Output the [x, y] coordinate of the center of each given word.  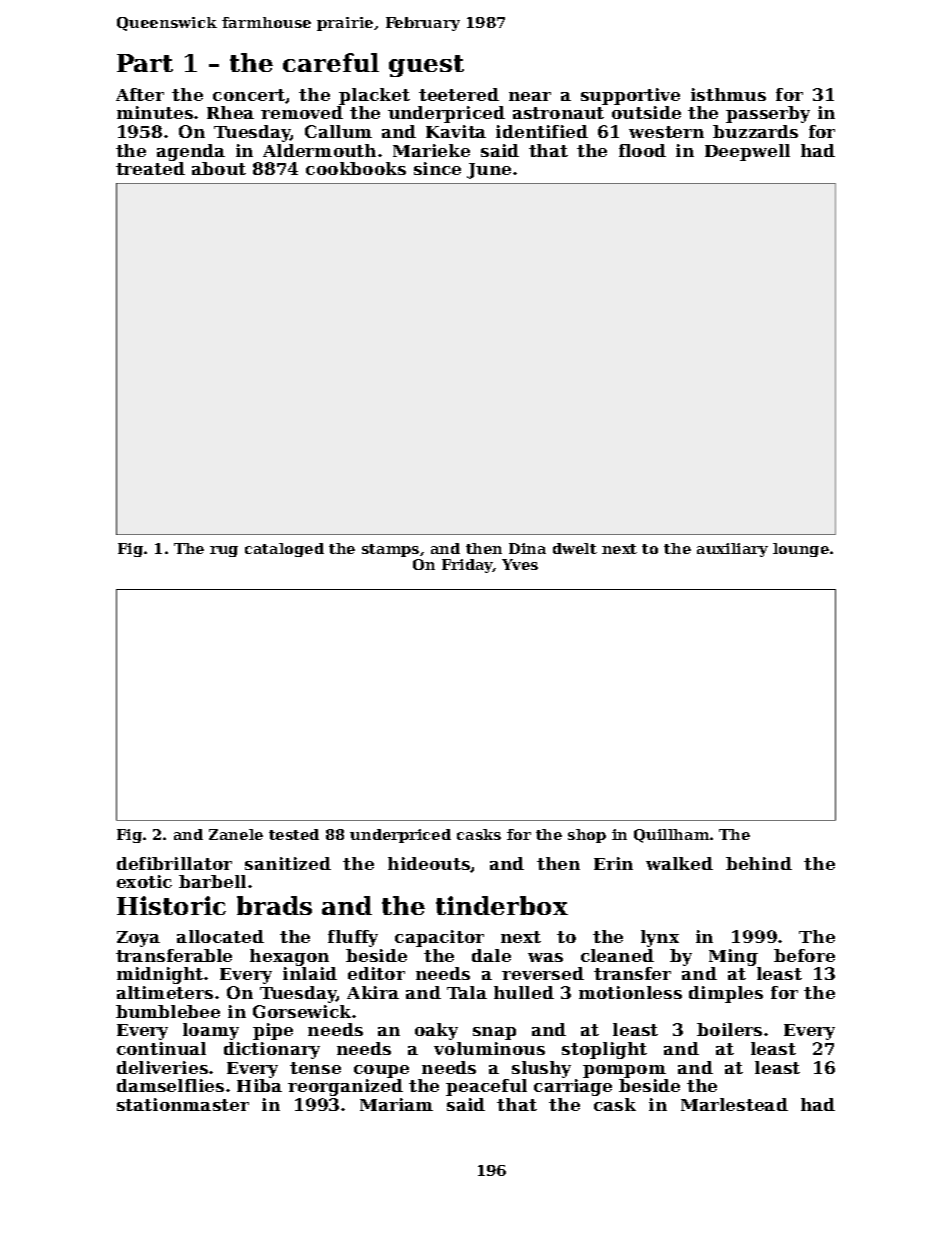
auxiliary [732, 550]
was [545, 957]
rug [224, 551]
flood [642, 150]
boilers [729, 1029]
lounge [801, 550]
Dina [527, 548]
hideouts [429, 864]
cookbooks [356, 168]
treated [150, 168]
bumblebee [168, 1011]
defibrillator [174, 863]
